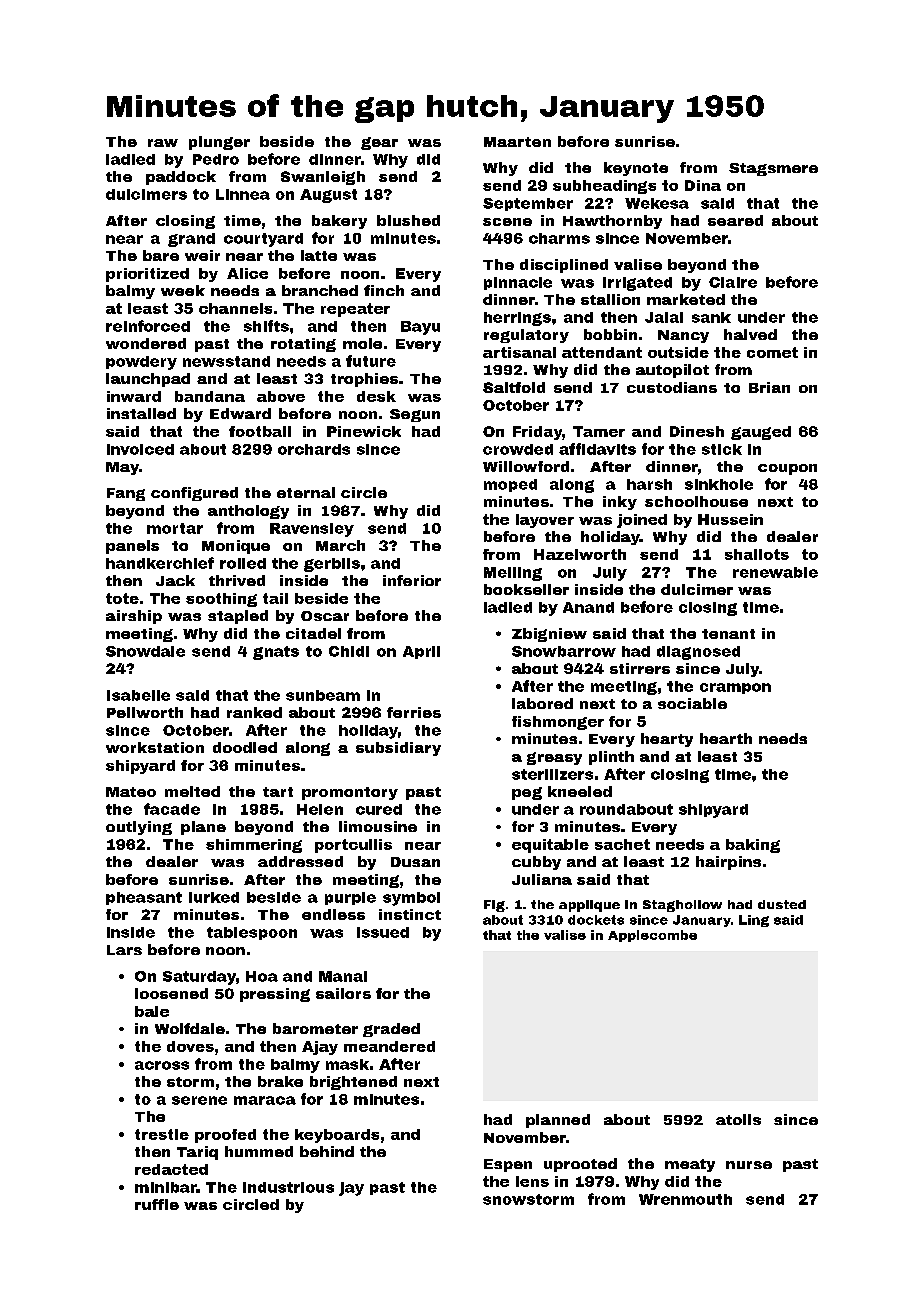 This page has width=924, height=1308. What do you see at coordinates (362, 343) in the page?
I see `mole` at bounding box center [362, 343].
